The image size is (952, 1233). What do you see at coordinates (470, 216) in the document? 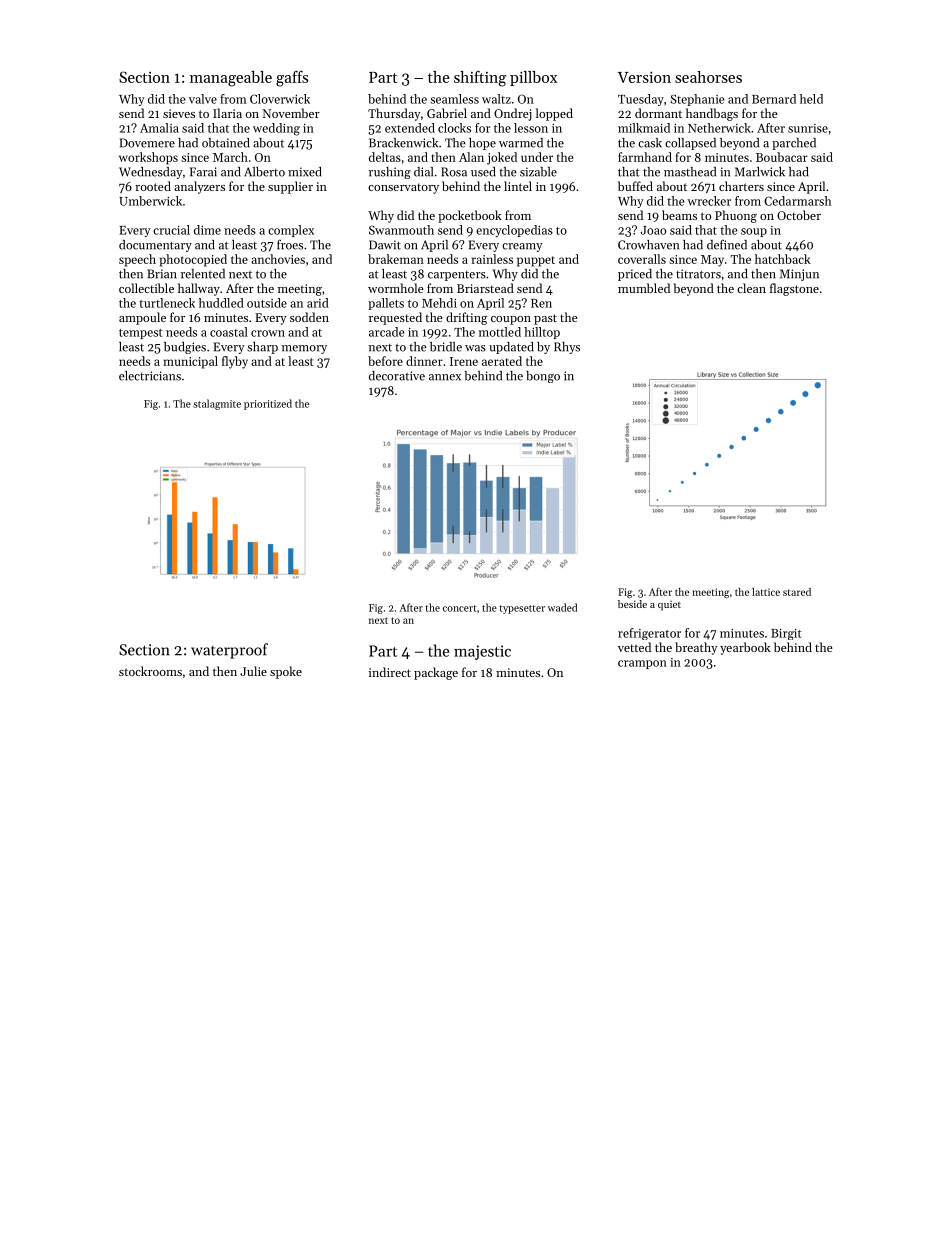
I see `pocketbook` at bounding box center [470, 216].
